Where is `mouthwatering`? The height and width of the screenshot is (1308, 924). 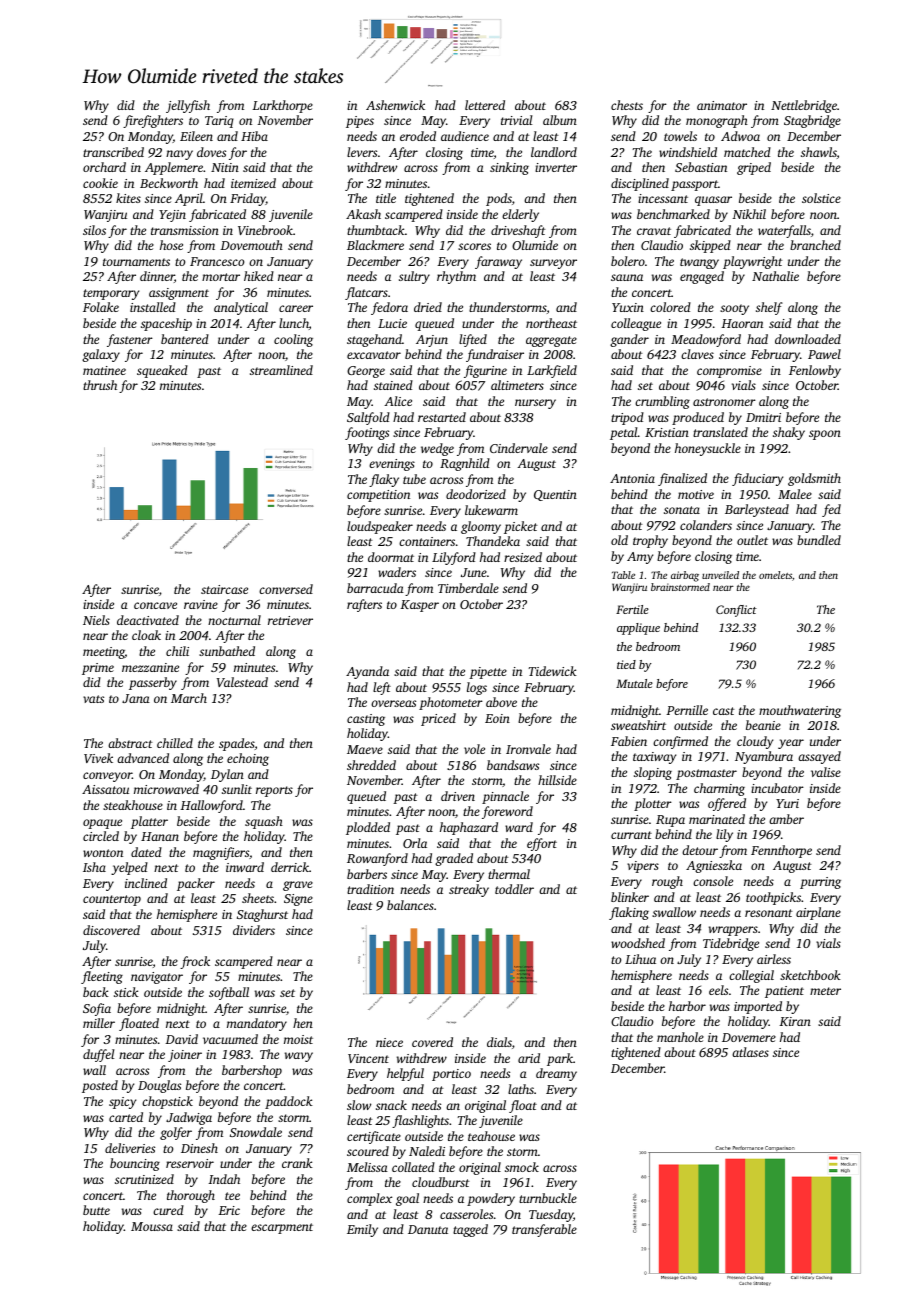 mouthwatering is located at coordinates (800, 711).
